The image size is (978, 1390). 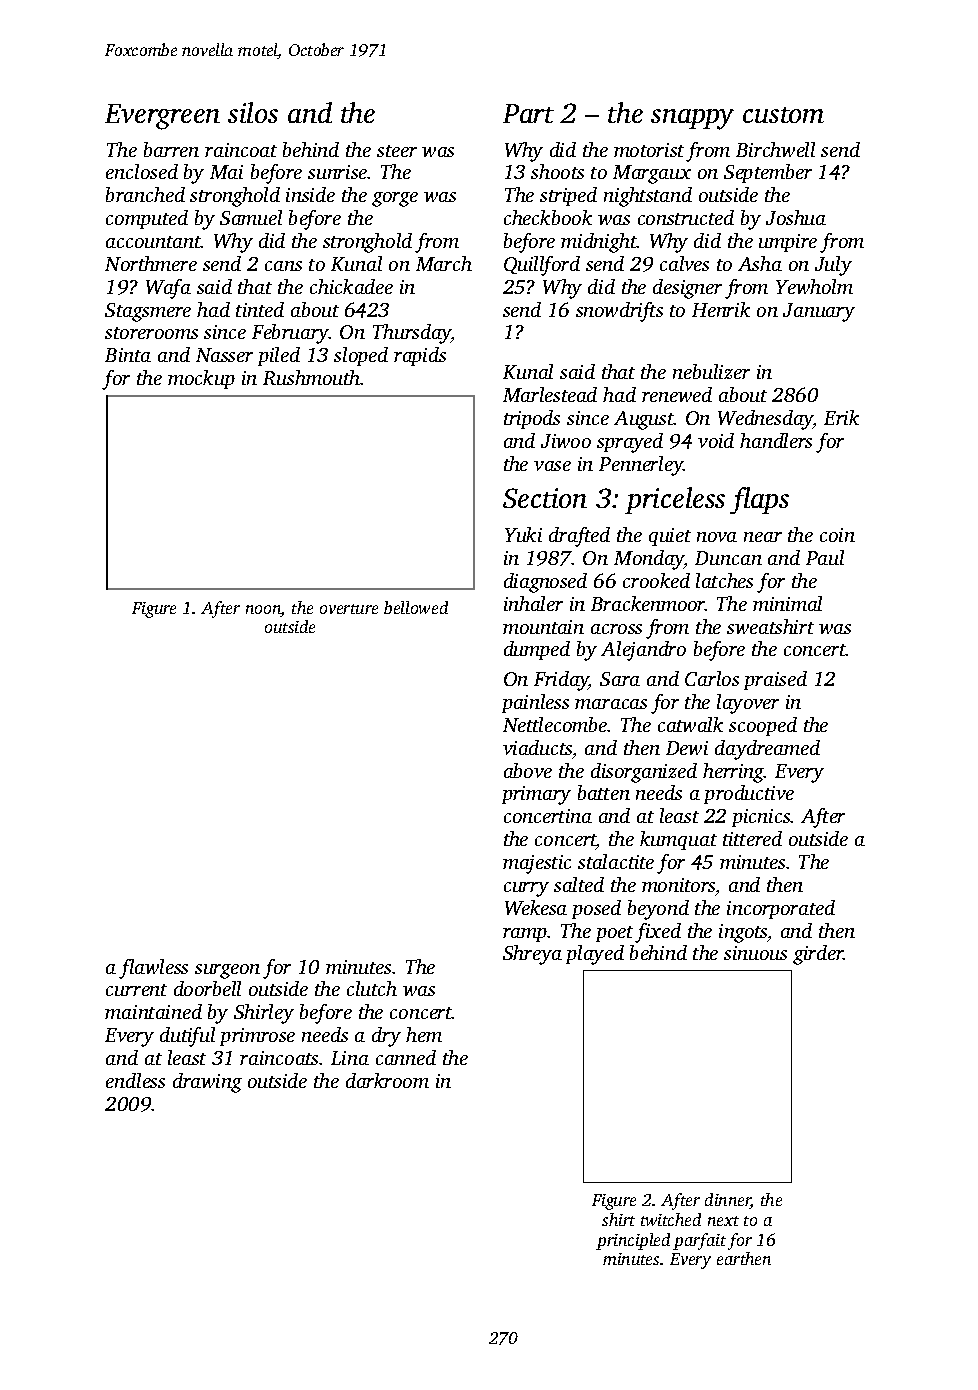 I want to click on principled, so click(x=633, y=1241).
